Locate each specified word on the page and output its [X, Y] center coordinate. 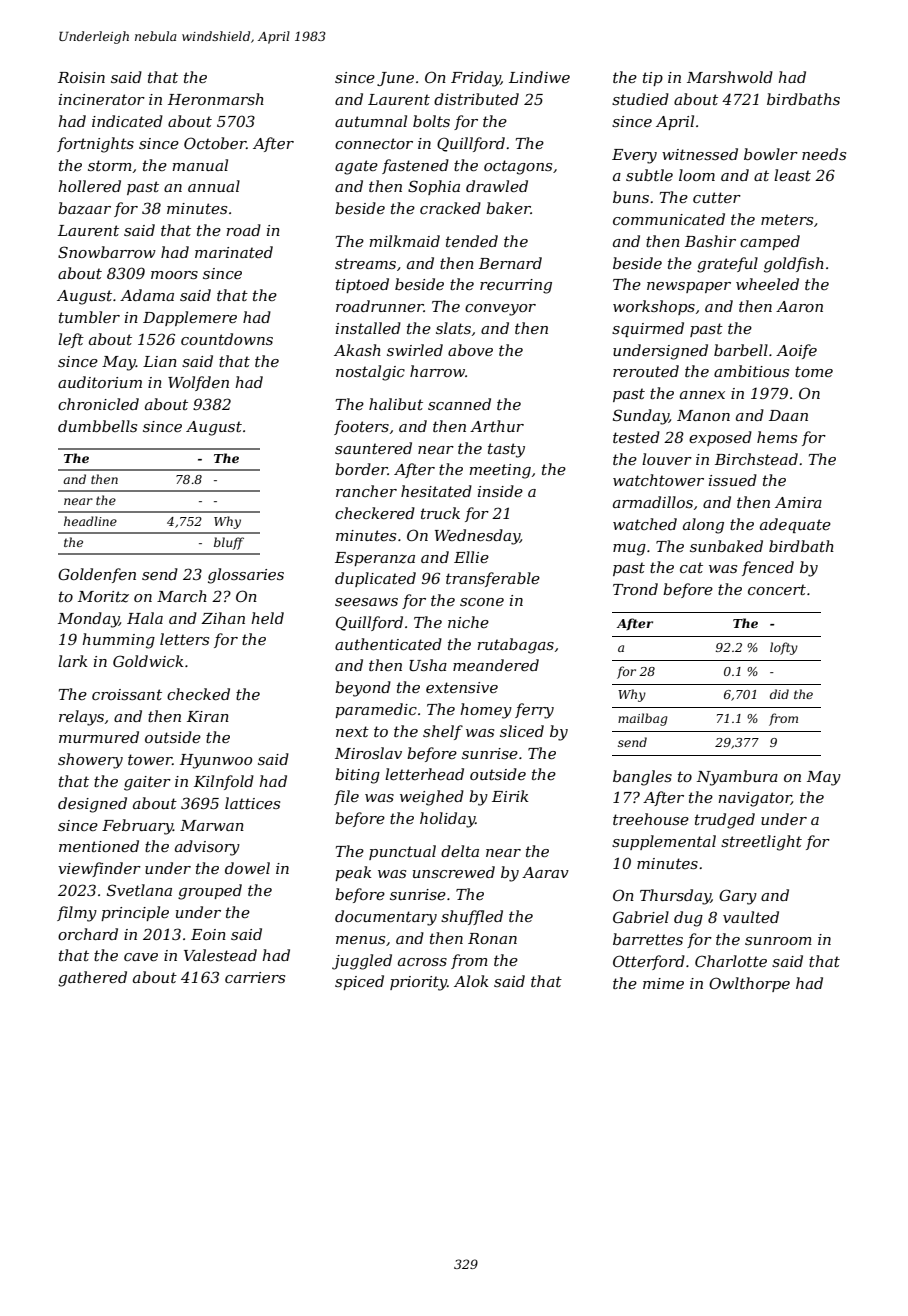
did [779, 694]
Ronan [492, 938]
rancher [366, 491]
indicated [127, 121]
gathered [92, 979]
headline [90, 521]
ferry [534, 711]
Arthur [497, 426]
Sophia [434, 187]
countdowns [227, 339]
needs [824, 154]
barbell [741, 350]
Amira [798, 502]
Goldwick [148, 661]
